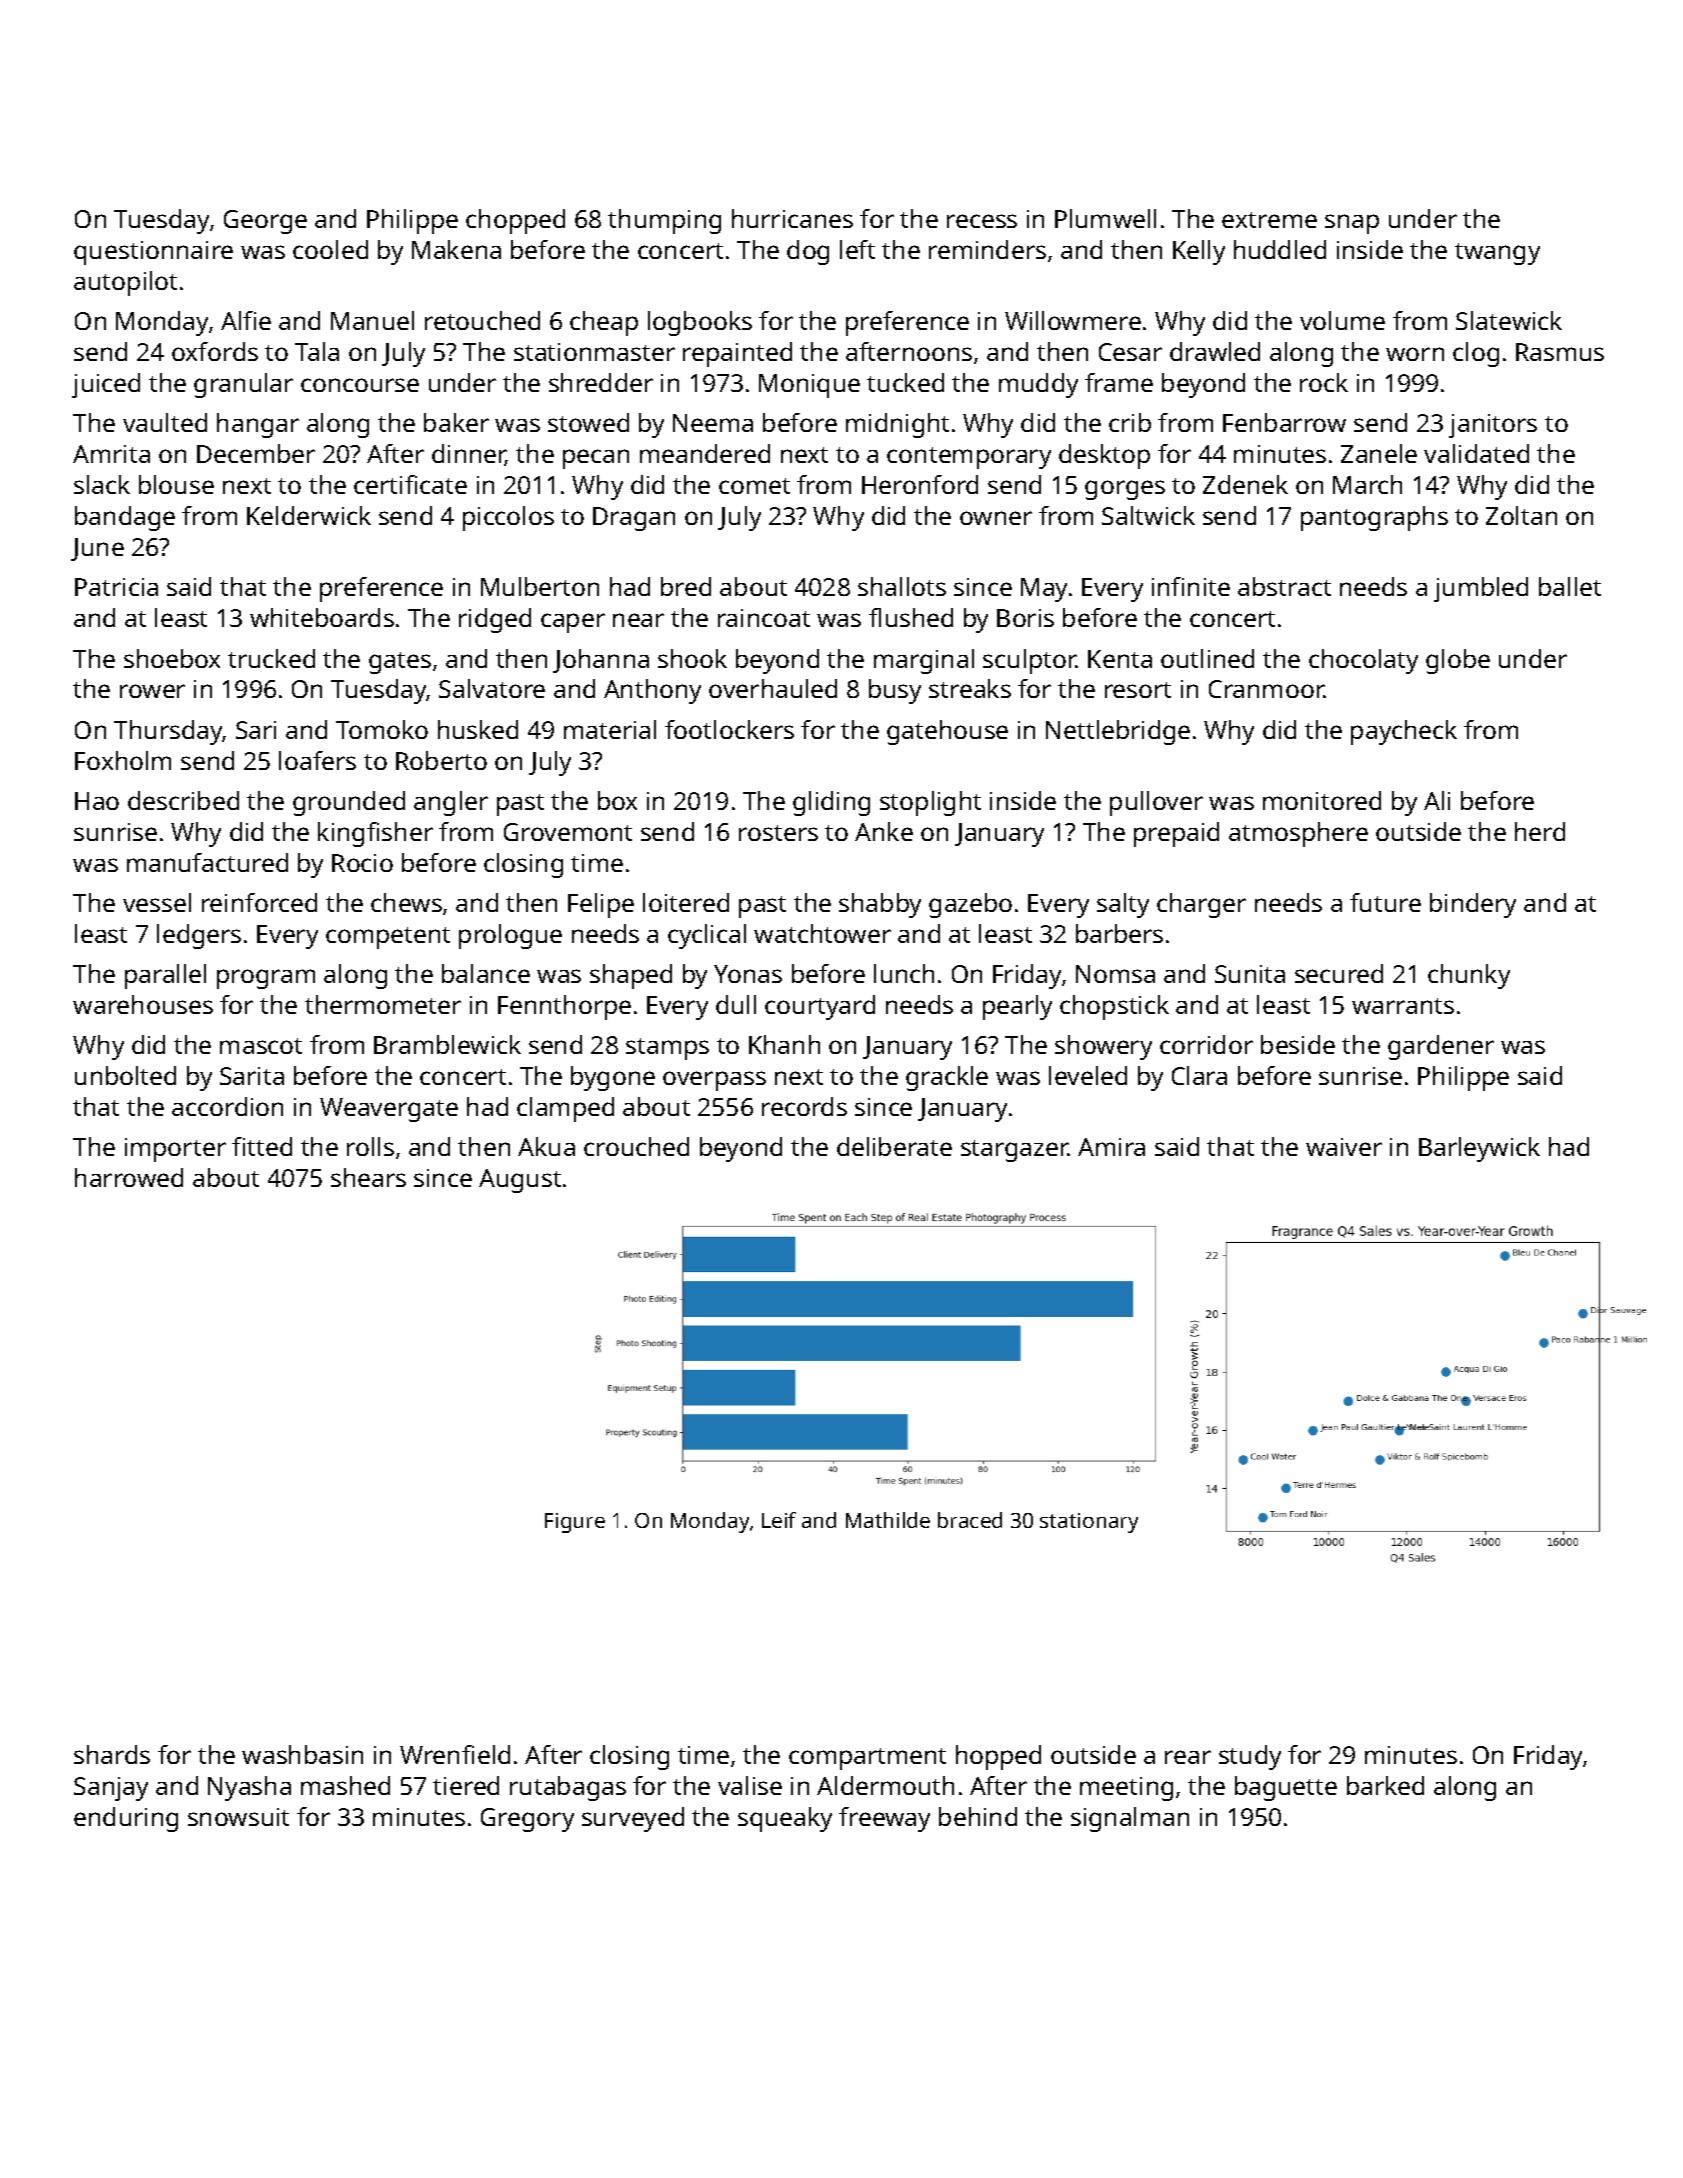 Image resolution: width=1683 pixels, height=2178 pixels. Describe the element at coordinates (792, 218) in the screenshot. I see `hurricanes` at that location.
